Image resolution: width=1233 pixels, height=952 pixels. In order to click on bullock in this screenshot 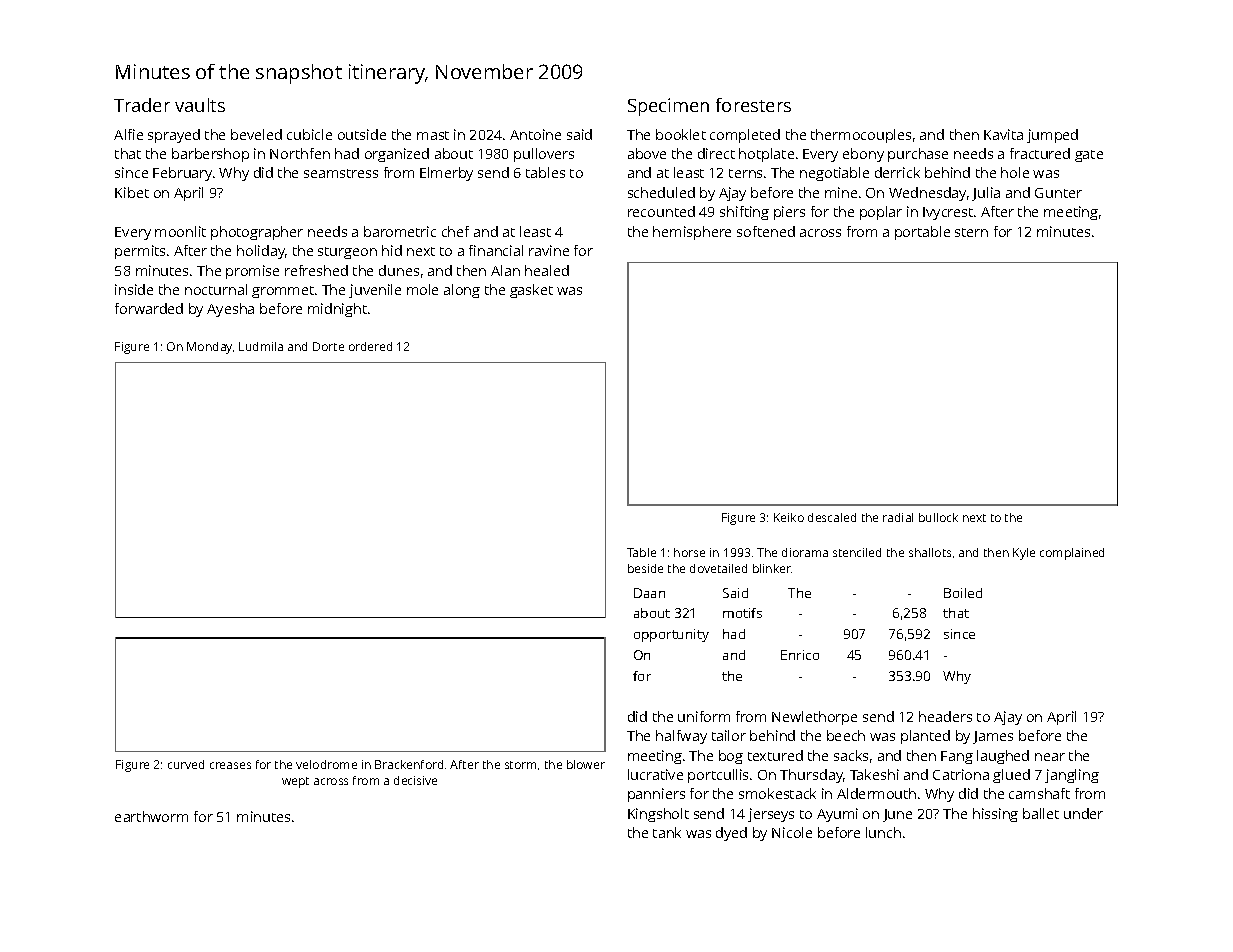, I will do `click(938, 517)`.
